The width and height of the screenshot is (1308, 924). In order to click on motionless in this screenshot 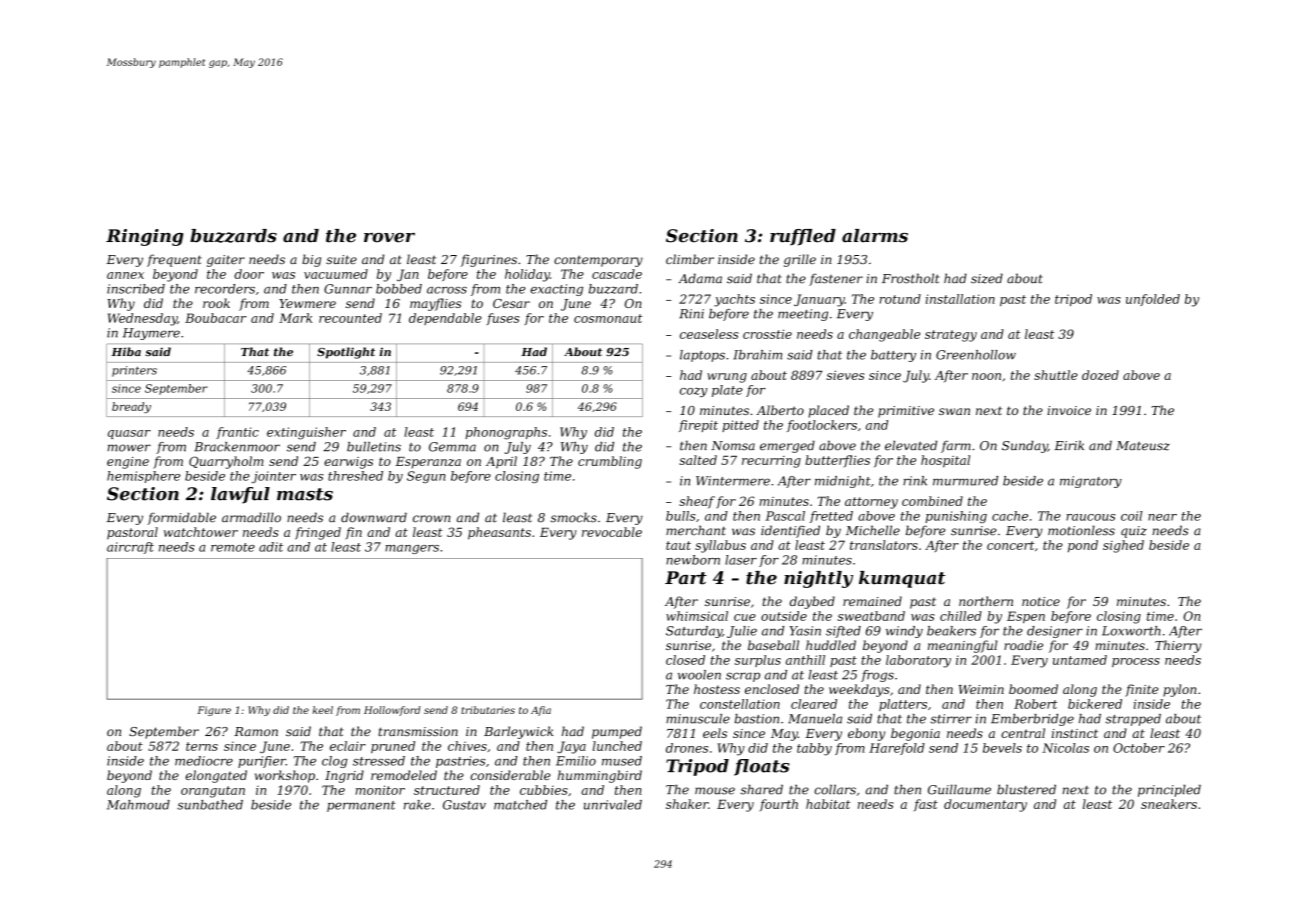, I will do `click(1081, 530)`.
